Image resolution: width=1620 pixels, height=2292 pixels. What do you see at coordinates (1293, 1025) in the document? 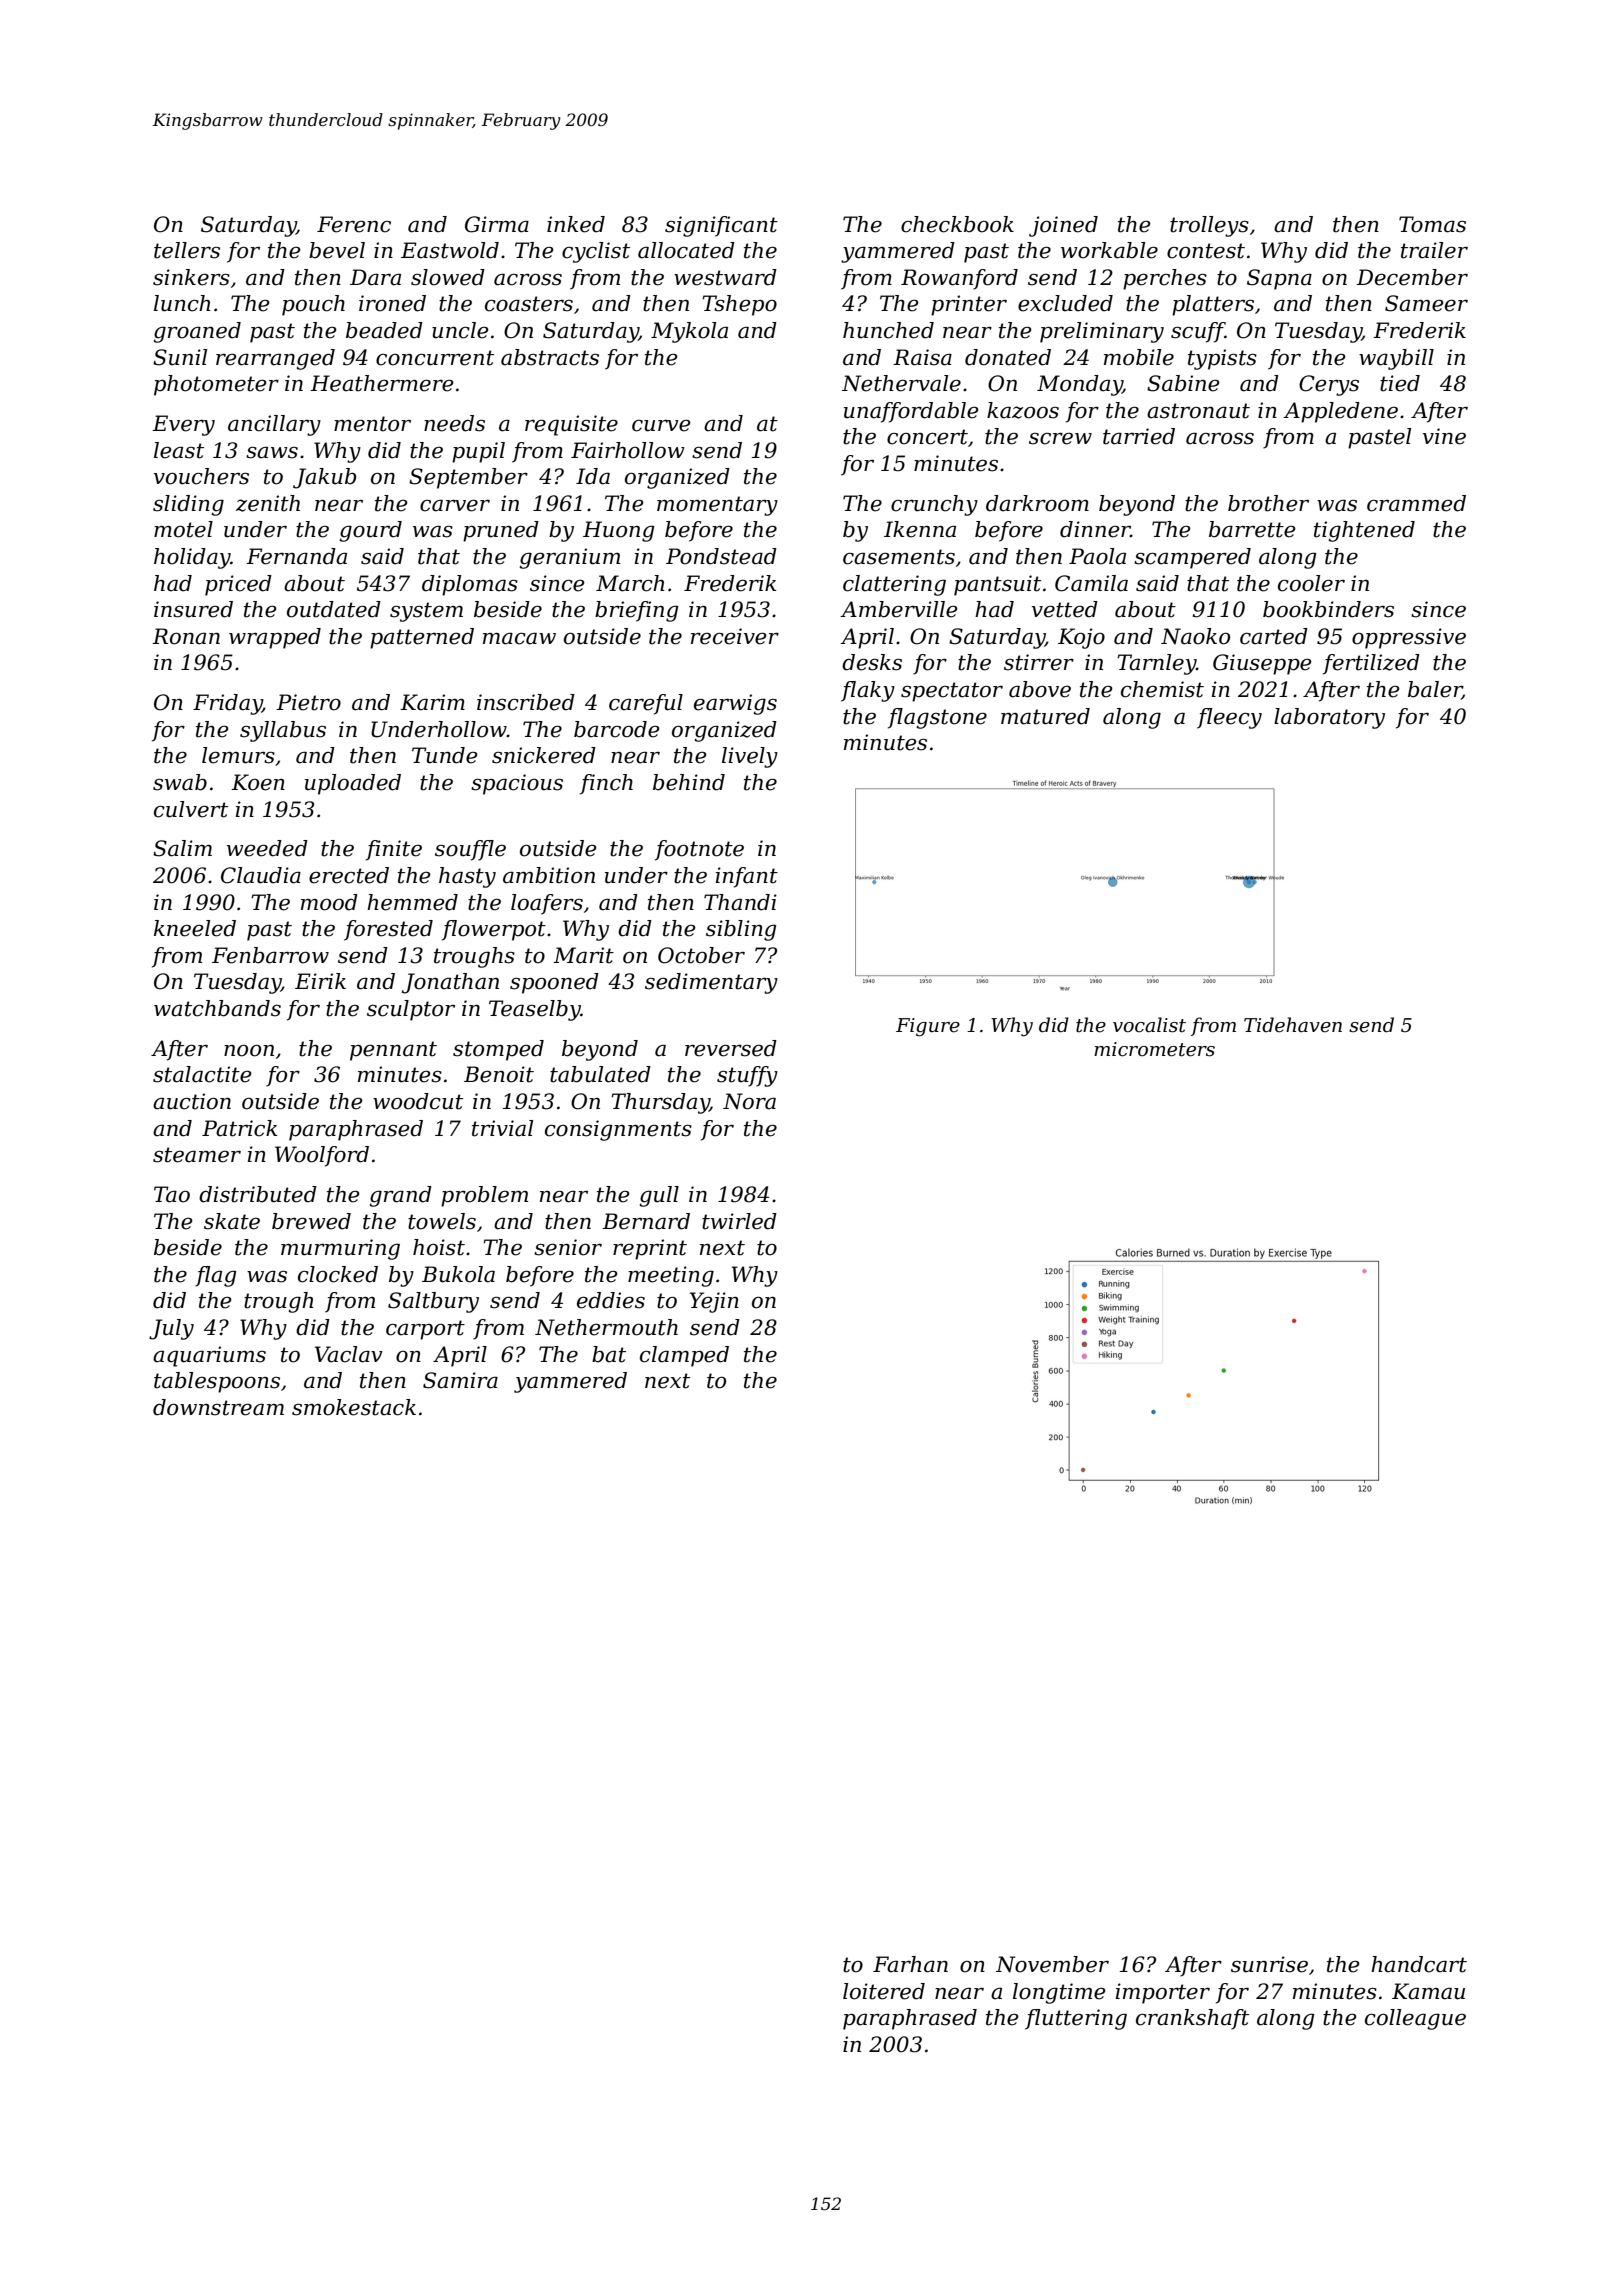
I see `Tidehaven` at bounding box center [1293, 1025].
